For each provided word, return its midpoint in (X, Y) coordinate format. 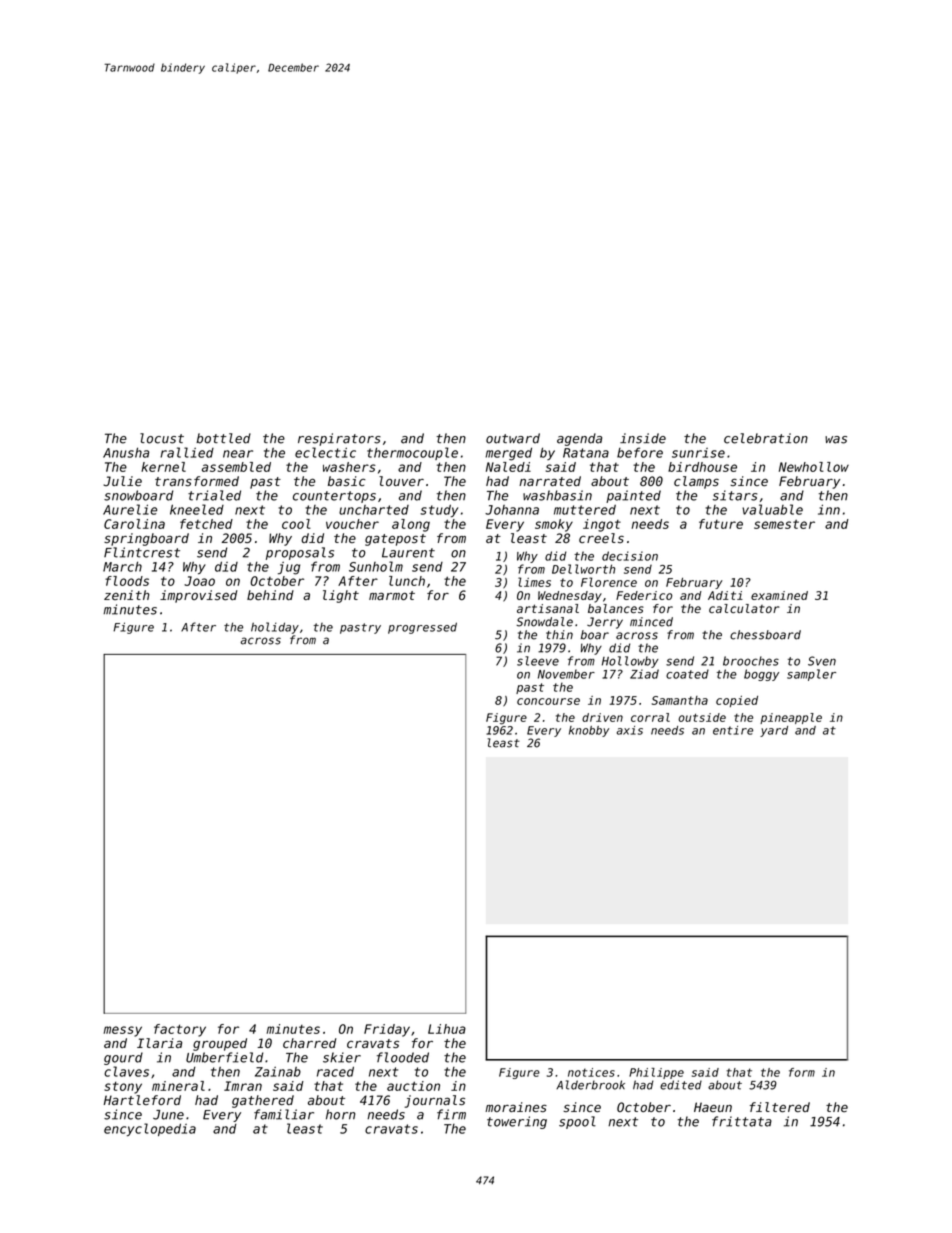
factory (180, 1030)
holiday (275, 628)
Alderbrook (590, 1085)
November (566, 674)
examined (779, 595)
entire (733, 730)
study (439, 510)
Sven (822, 661)
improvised (198, 596)
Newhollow (814, 467)
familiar (284, 1114)
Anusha (126, 452)
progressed (422, 628)
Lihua (447, 1029)
